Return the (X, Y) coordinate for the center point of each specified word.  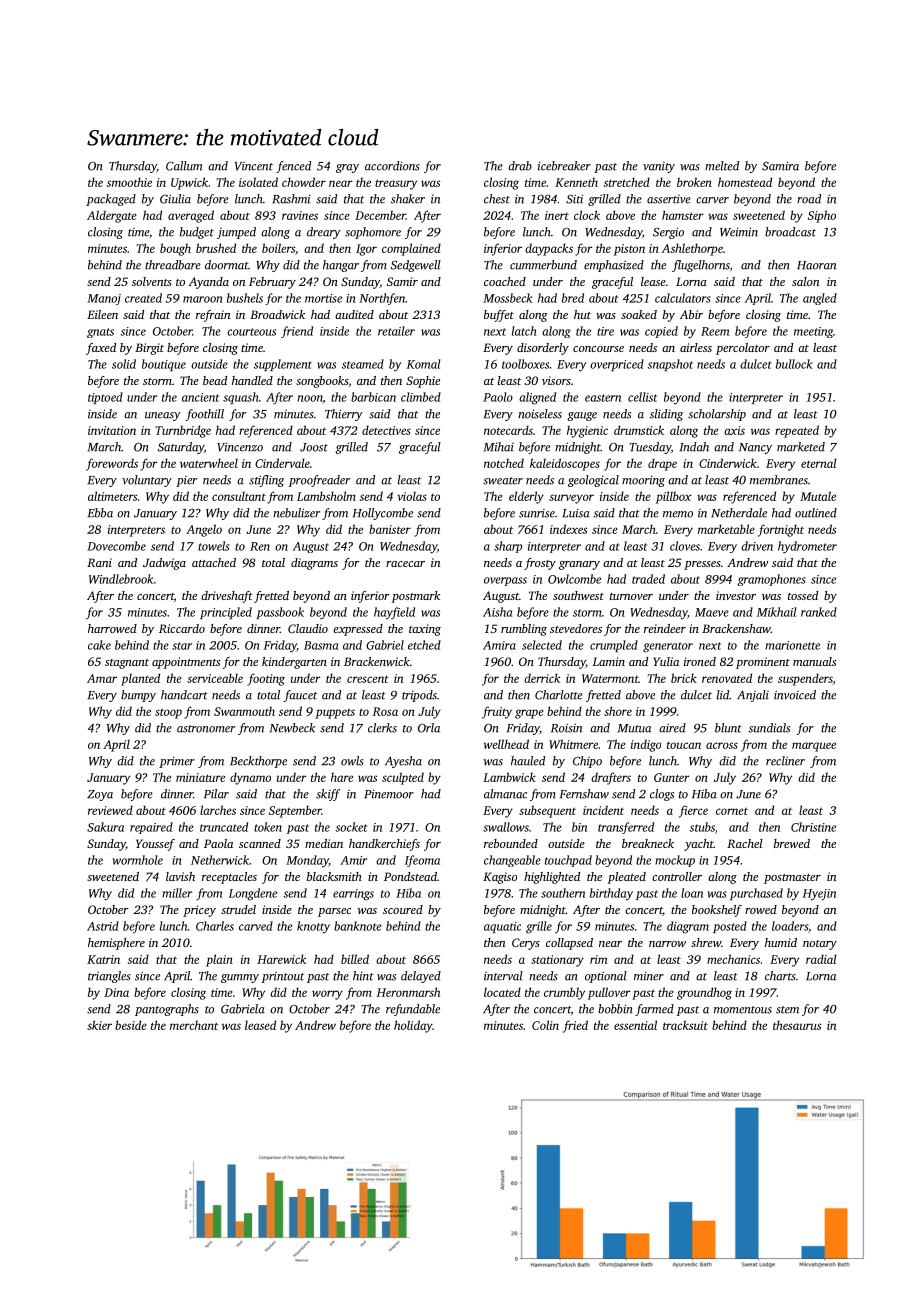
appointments (186, 663)
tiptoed (105, 398)
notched (504, 463)
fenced (293, 167)
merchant (194, 1025)
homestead (745, 182)
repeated (797, 431)
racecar (405, 564)
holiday (413, 1026)
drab (520, 166)
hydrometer (807, 547)
